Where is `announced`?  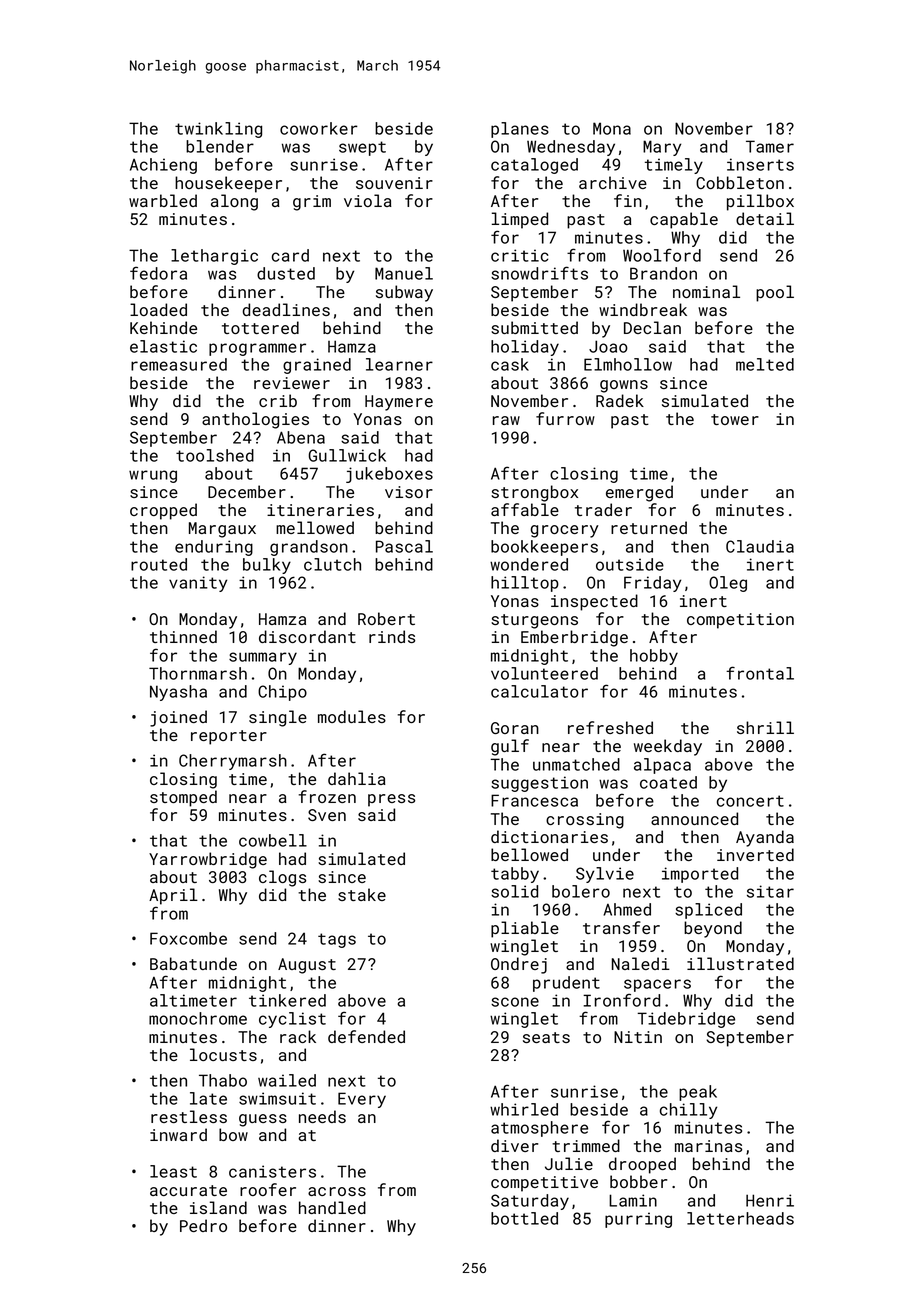
announced is located at coordinates (694, 818).
